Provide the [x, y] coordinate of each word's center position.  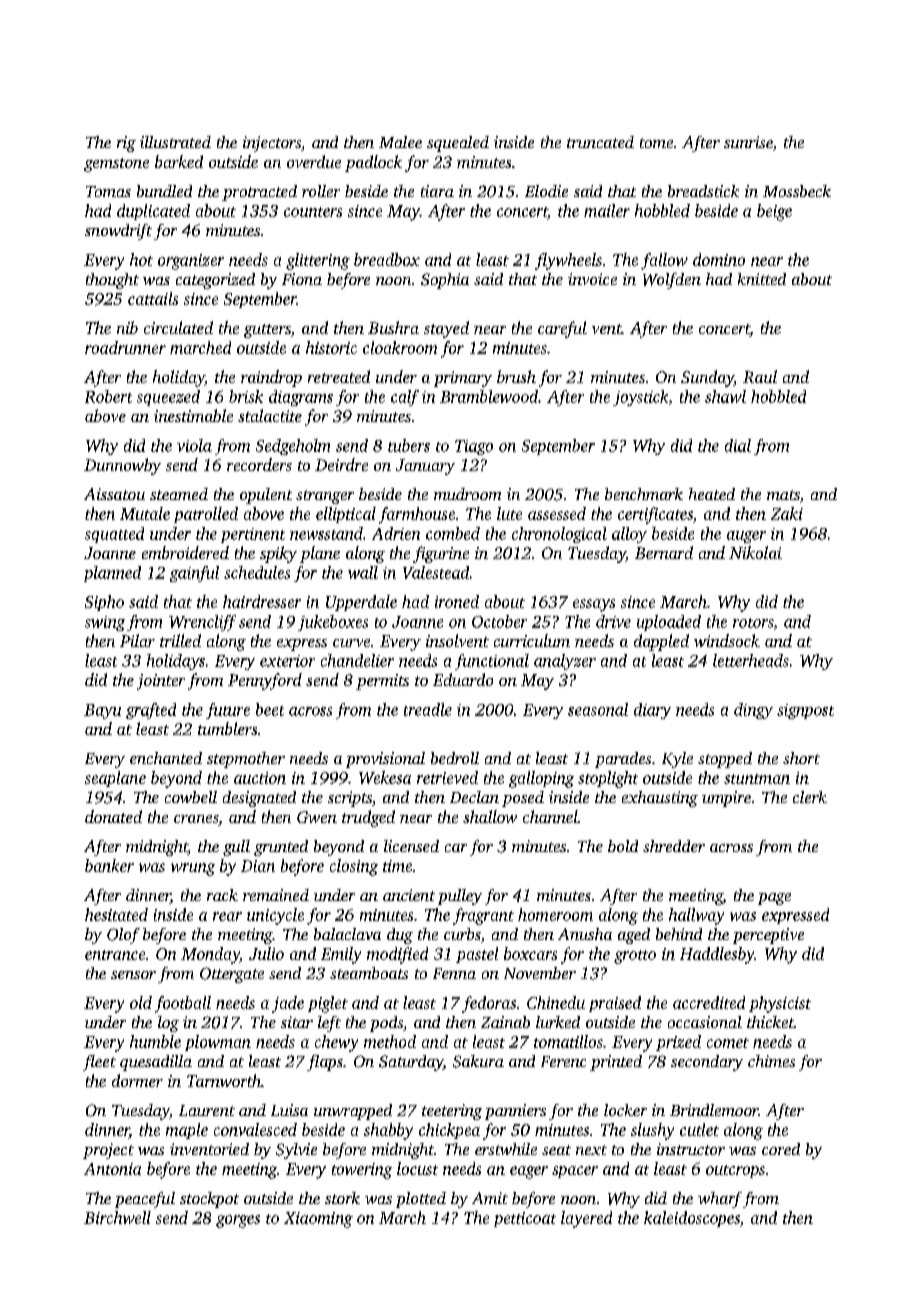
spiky [278, 554]
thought [112, 281]
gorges [238, 1221]
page [774, 899]
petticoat [525, 1219]
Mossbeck [797, 191]
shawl [725, 396]
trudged [368, 818]
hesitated [116, 914]
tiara [437, 191]
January [425, 467]
